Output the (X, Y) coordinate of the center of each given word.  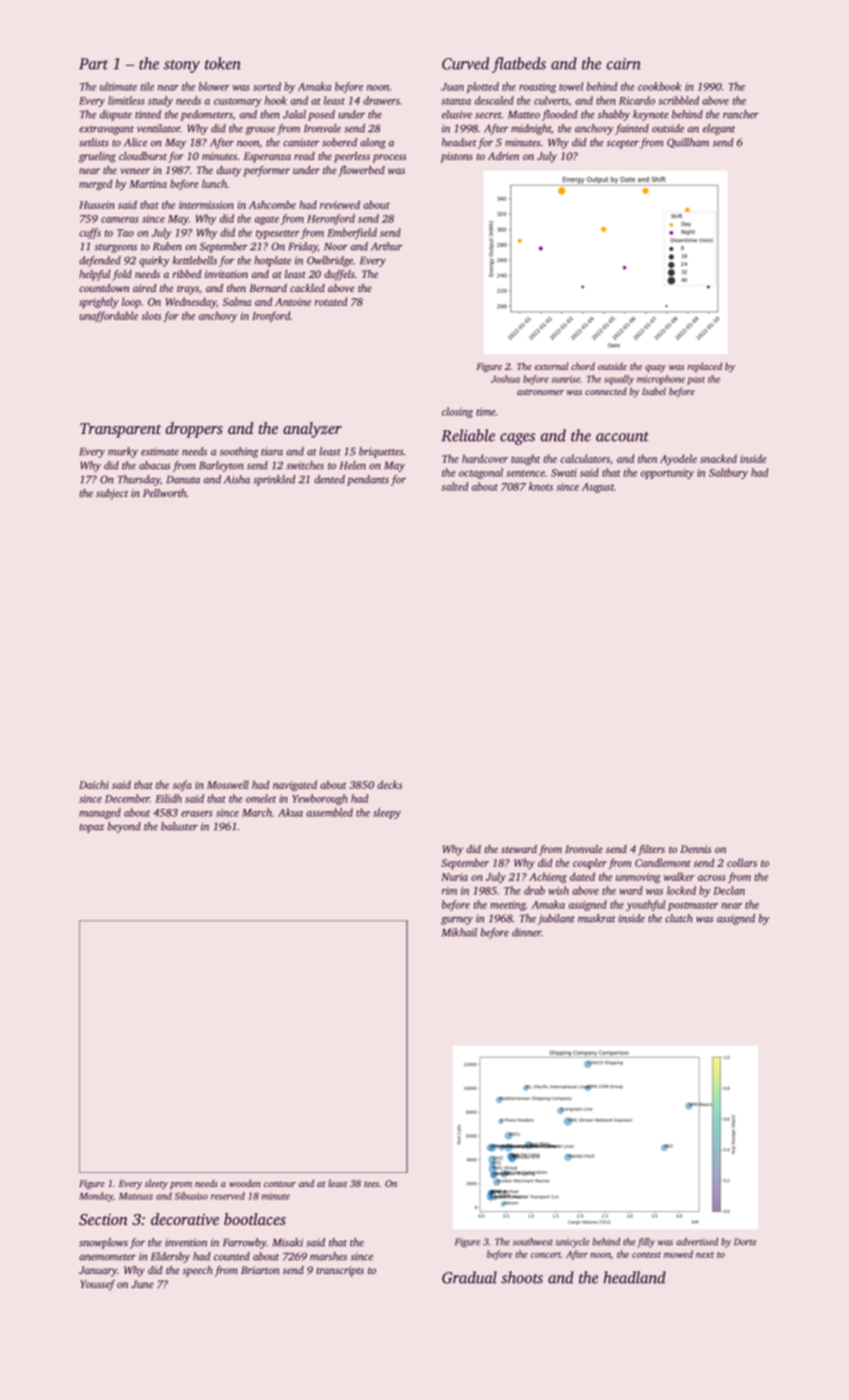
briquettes (381, 452)
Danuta (183, 480)
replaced (705, 367)
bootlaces (255, 1219)
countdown (104, 288)
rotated (331, 301)
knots (541, 486)
